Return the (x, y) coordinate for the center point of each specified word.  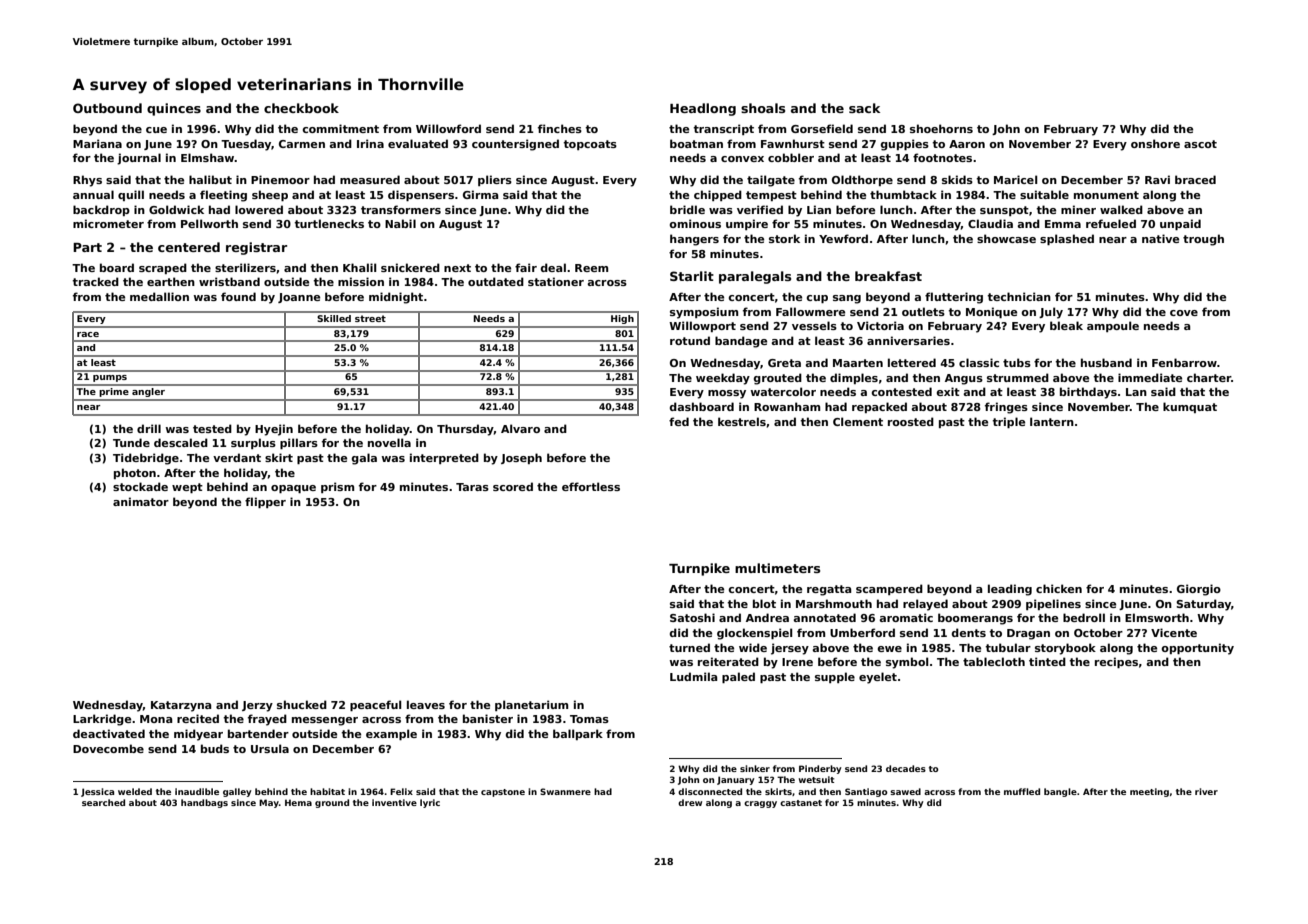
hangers (694, 240)
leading (1010, 590)
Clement (858, 421)
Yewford (843, 238)
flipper (265, 502)
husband (1106, 362)
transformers (401, 209)
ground (332, 803)
